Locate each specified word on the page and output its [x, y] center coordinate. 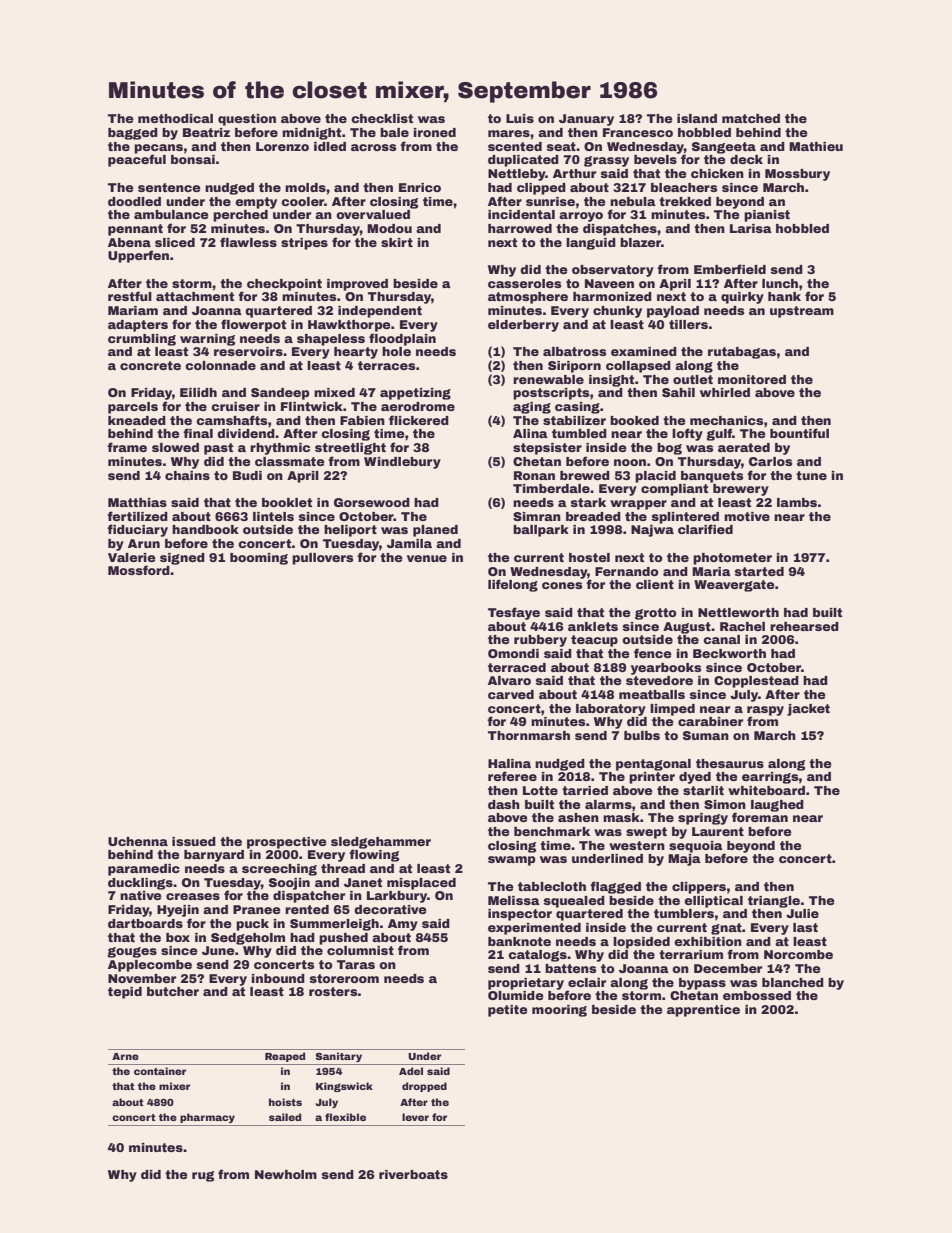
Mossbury [797, 175]
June [218, 950]
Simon [725, 804]
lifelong [513, 585]
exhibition [708, 941]
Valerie [132, 557]
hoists [285, 1102]
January [586, 120]
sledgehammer [381, 843]
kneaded [137, 420]
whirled [725, 392]
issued [194, 841]
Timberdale [551, 488]
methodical [175, 118]
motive [747, 516]
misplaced [421, 884]
